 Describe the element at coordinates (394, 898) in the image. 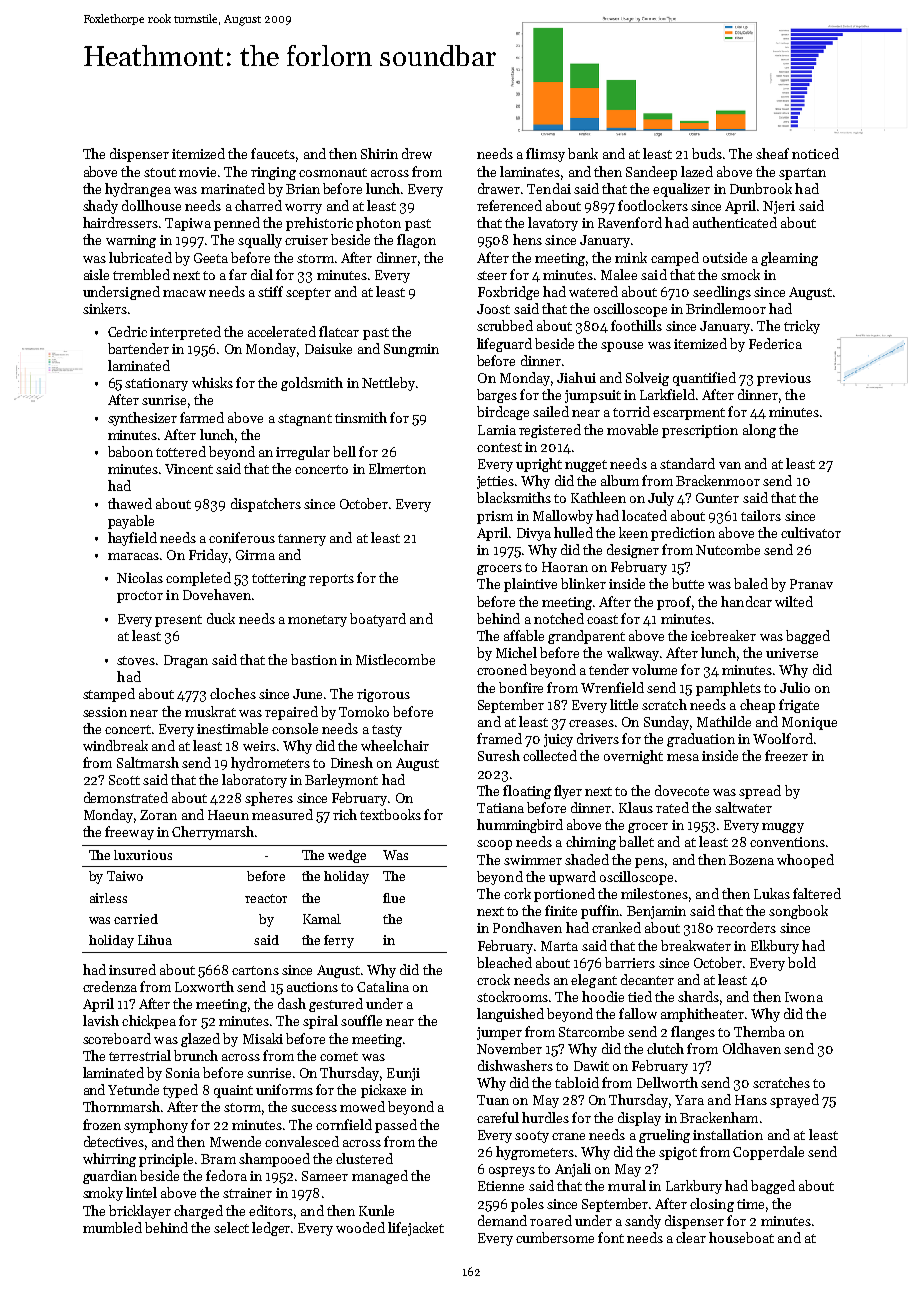

I see `flue` at that location.
